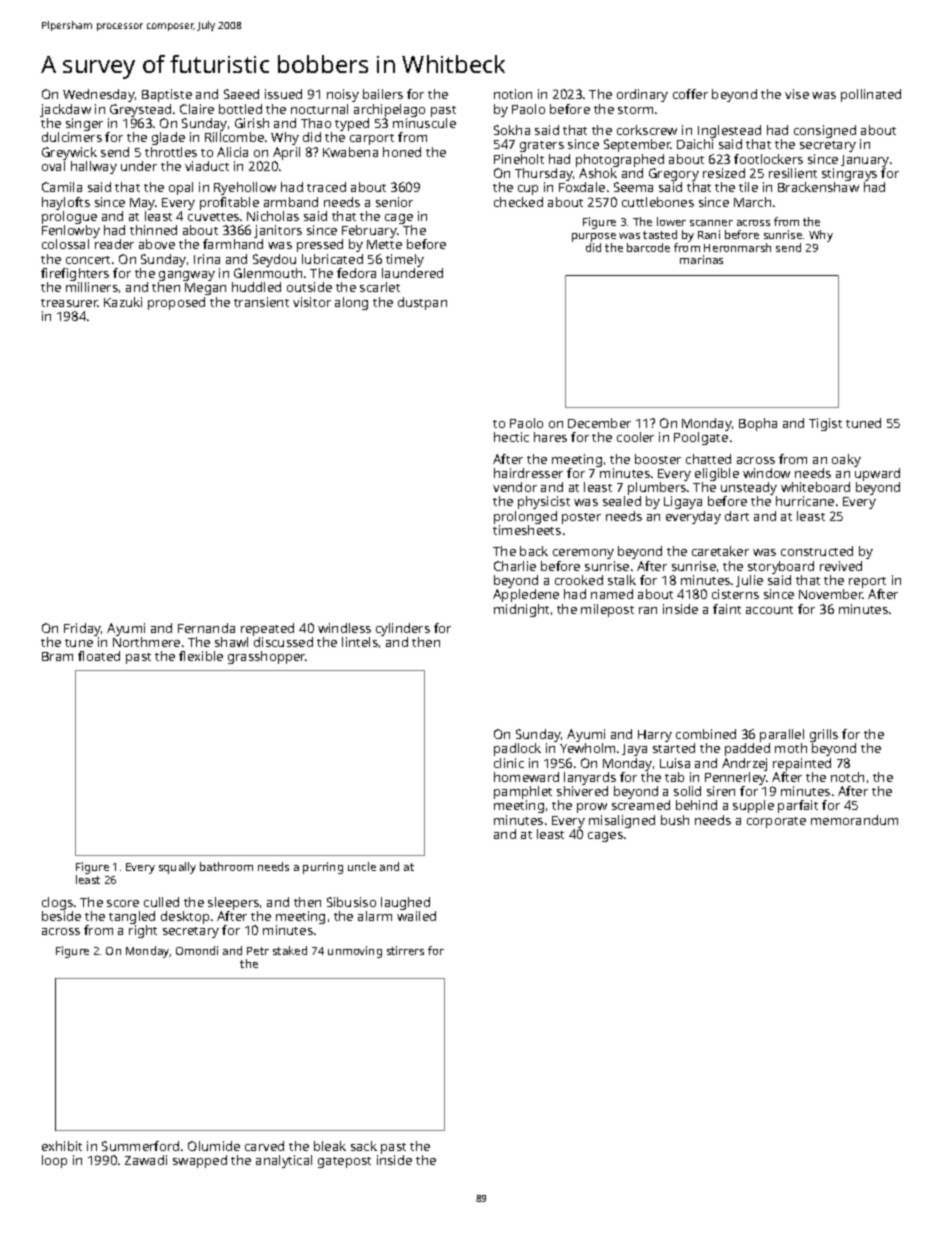 The height and width of the page is (1233, 952). What do you see at coordinates (114, 244) in the page?
I see `reader` at bounding box center [114, 244].
